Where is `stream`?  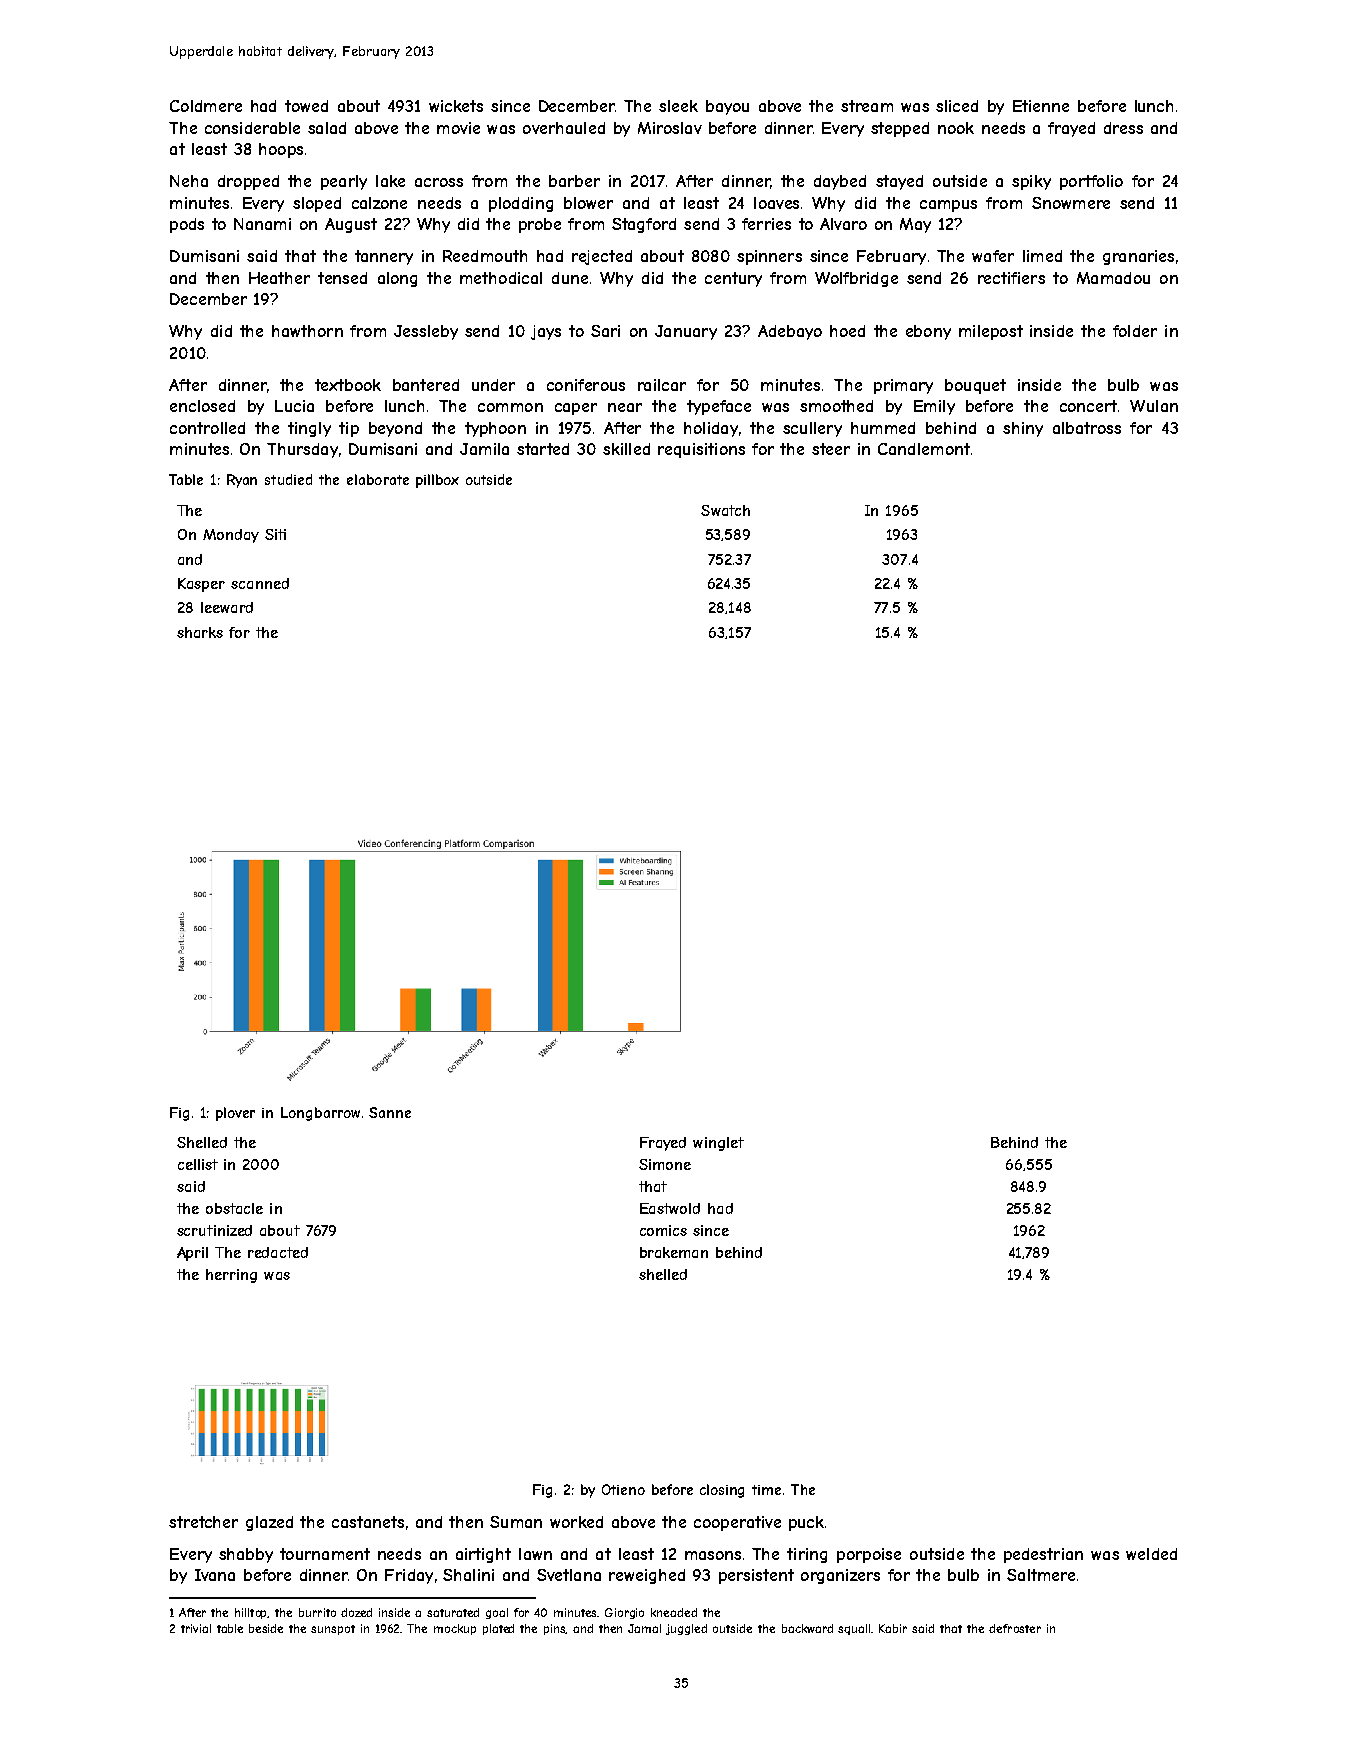 stream is located at coordinates (867, 106).
